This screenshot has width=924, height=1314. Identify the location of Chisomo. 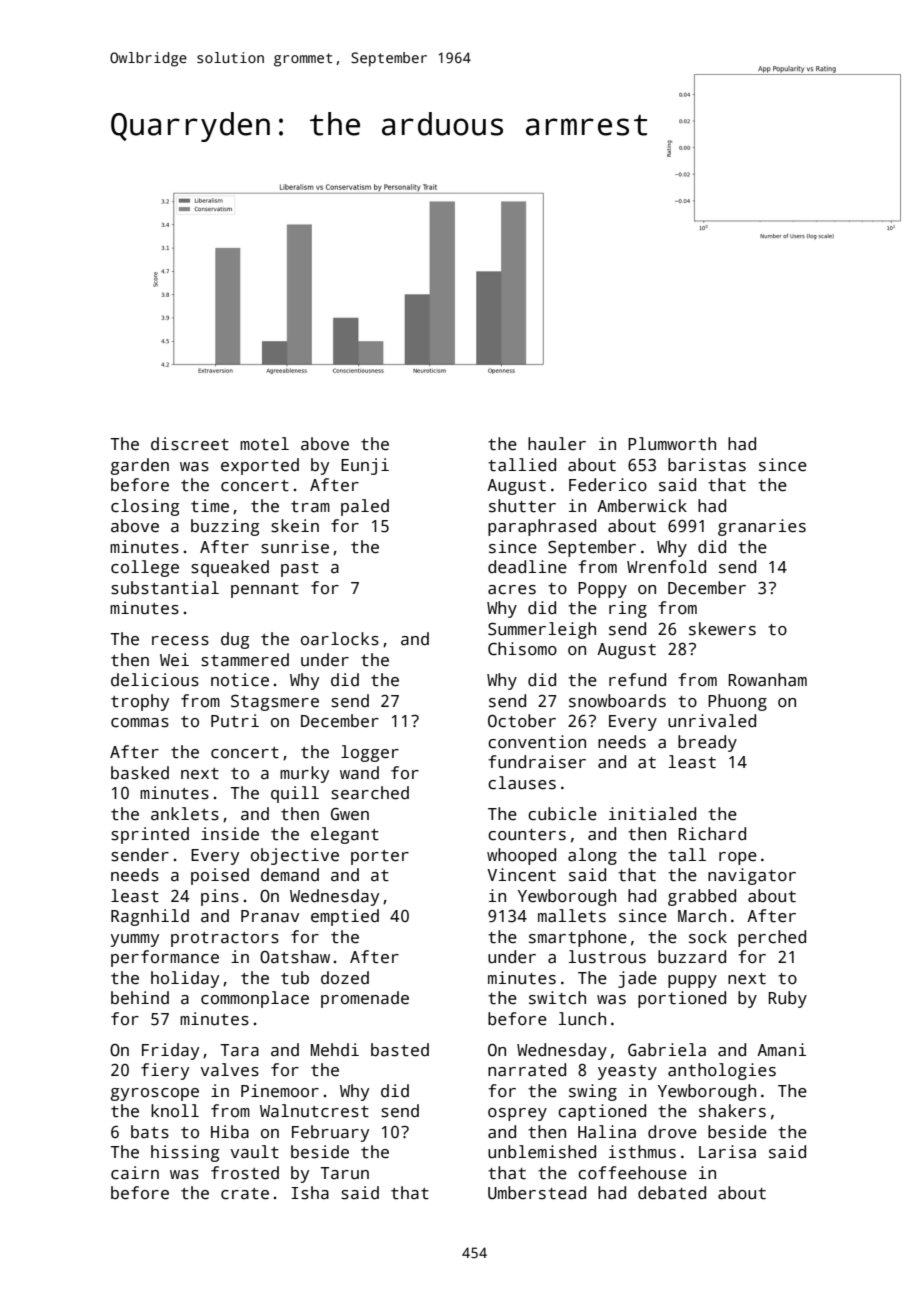
(522, 649).
